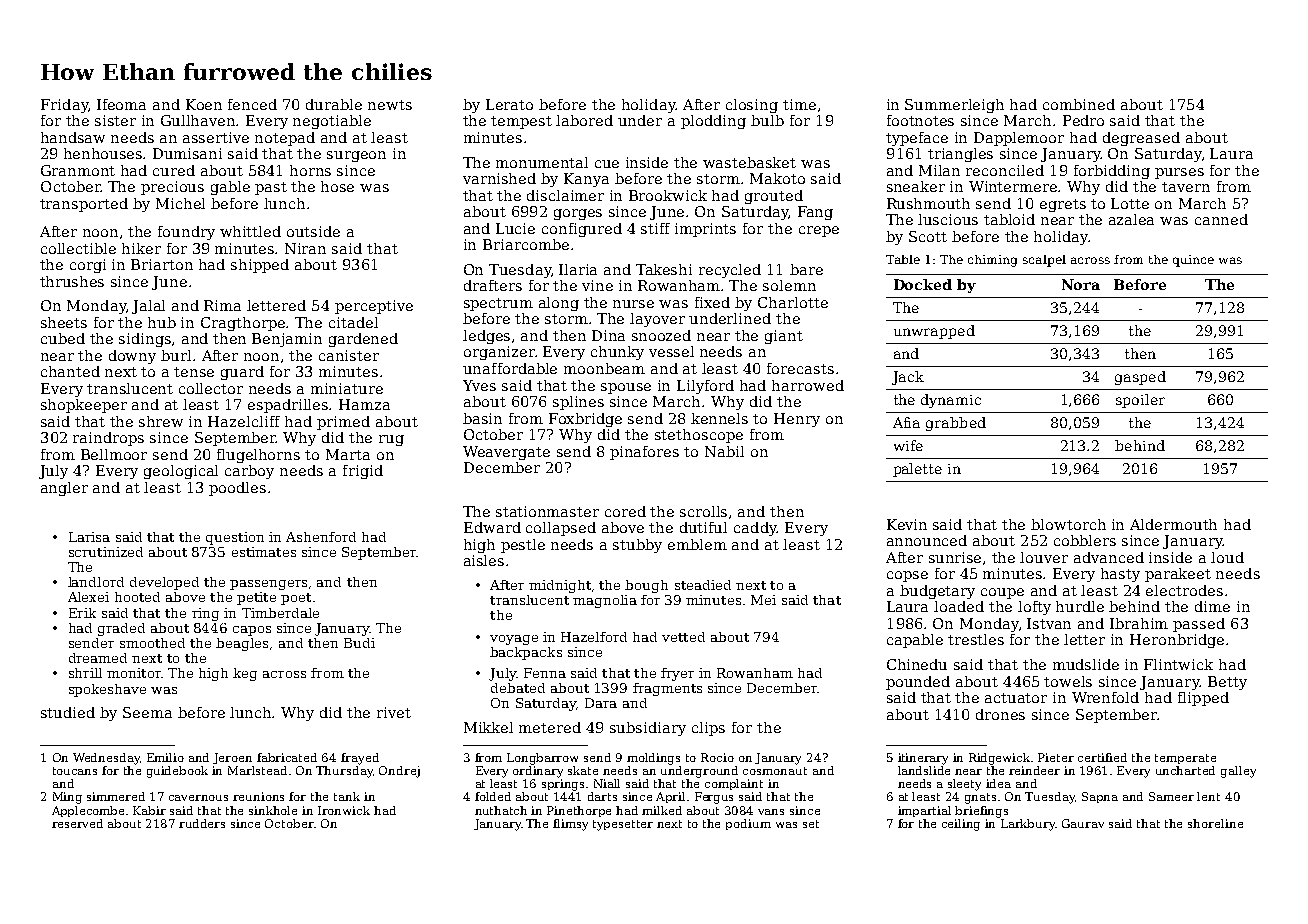 The width and height of the page is (1308, 924). Describe the element at coordinates (774, 197) in the page. I see `grouted` at that location.
